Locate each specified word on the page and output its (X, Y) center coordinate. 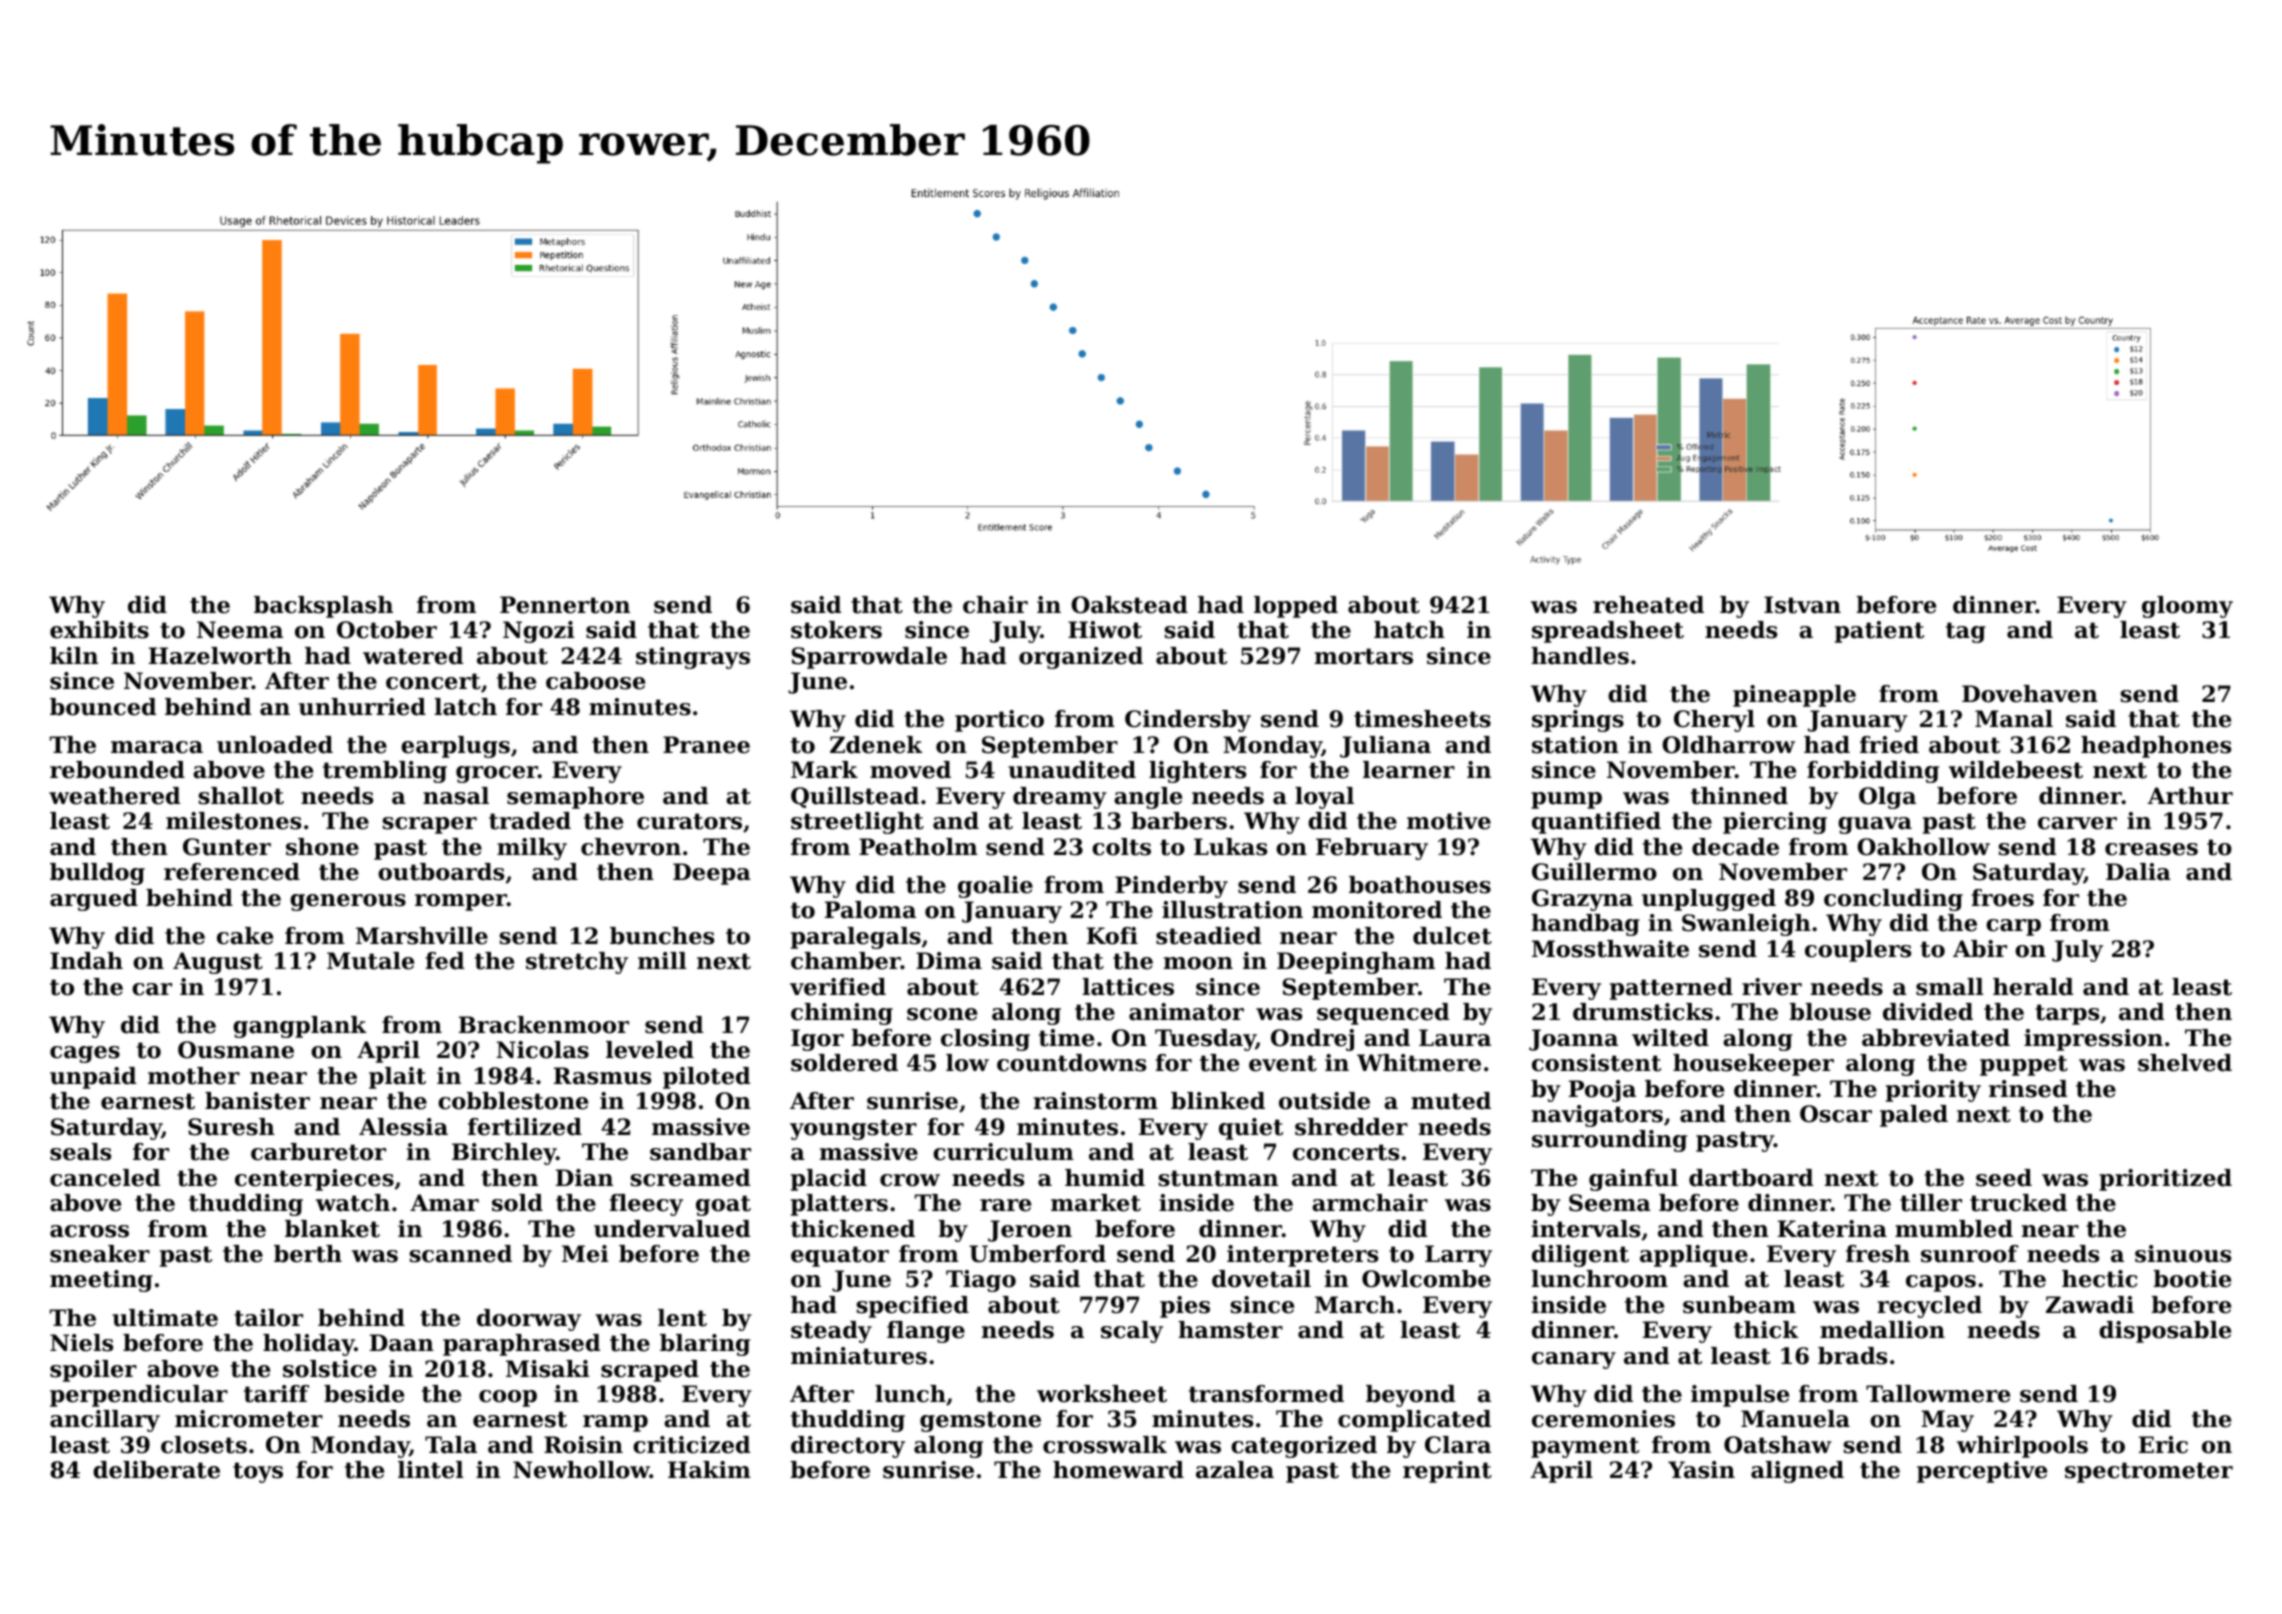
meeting (101, 1281)
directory (848, 1447)
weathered (114, 796)
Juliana (1385, 747)
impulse (1740, 1396)
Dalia (2138, 872)
